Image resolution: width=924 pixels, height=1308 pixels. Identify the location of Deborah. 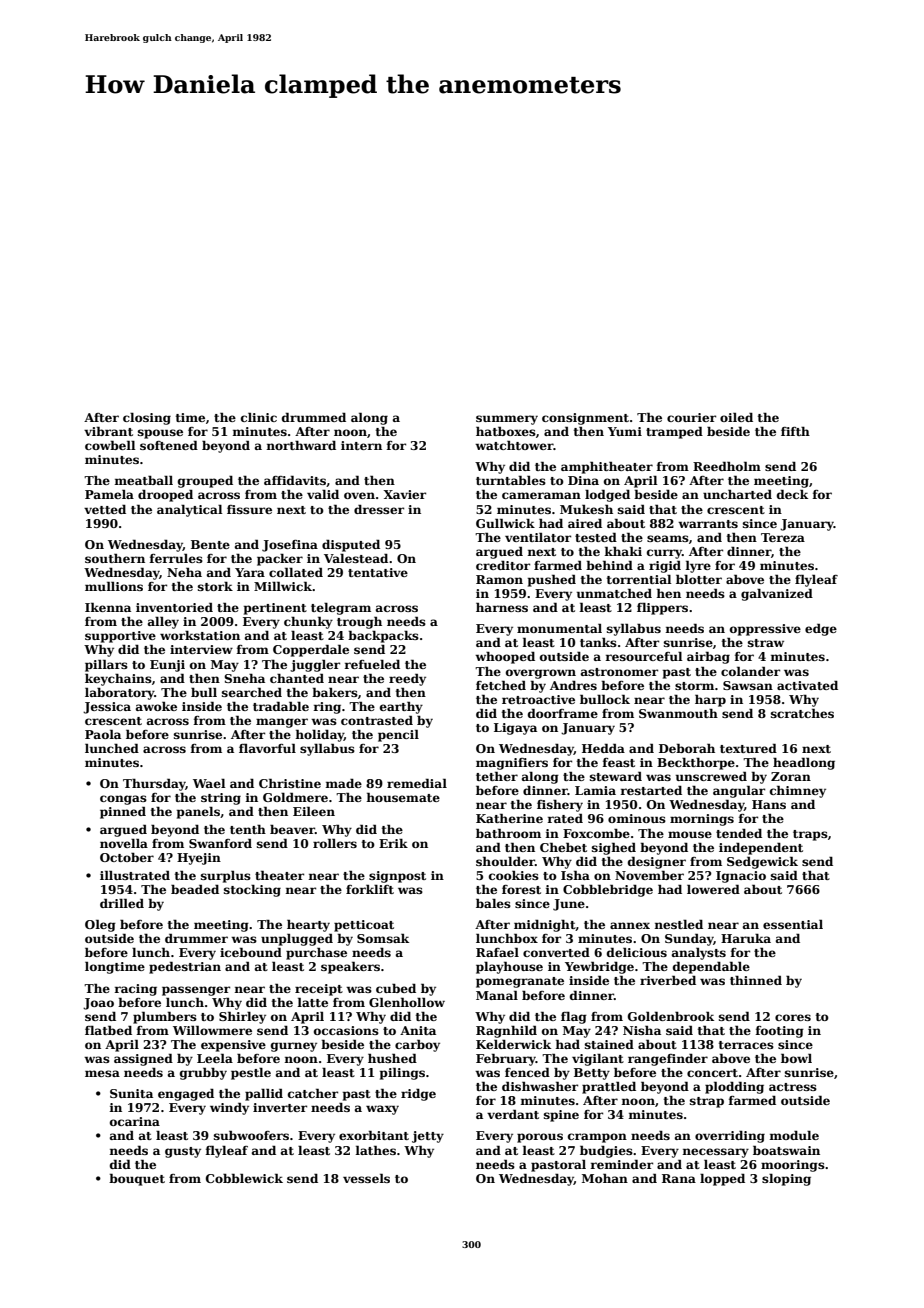
(687, 748).
